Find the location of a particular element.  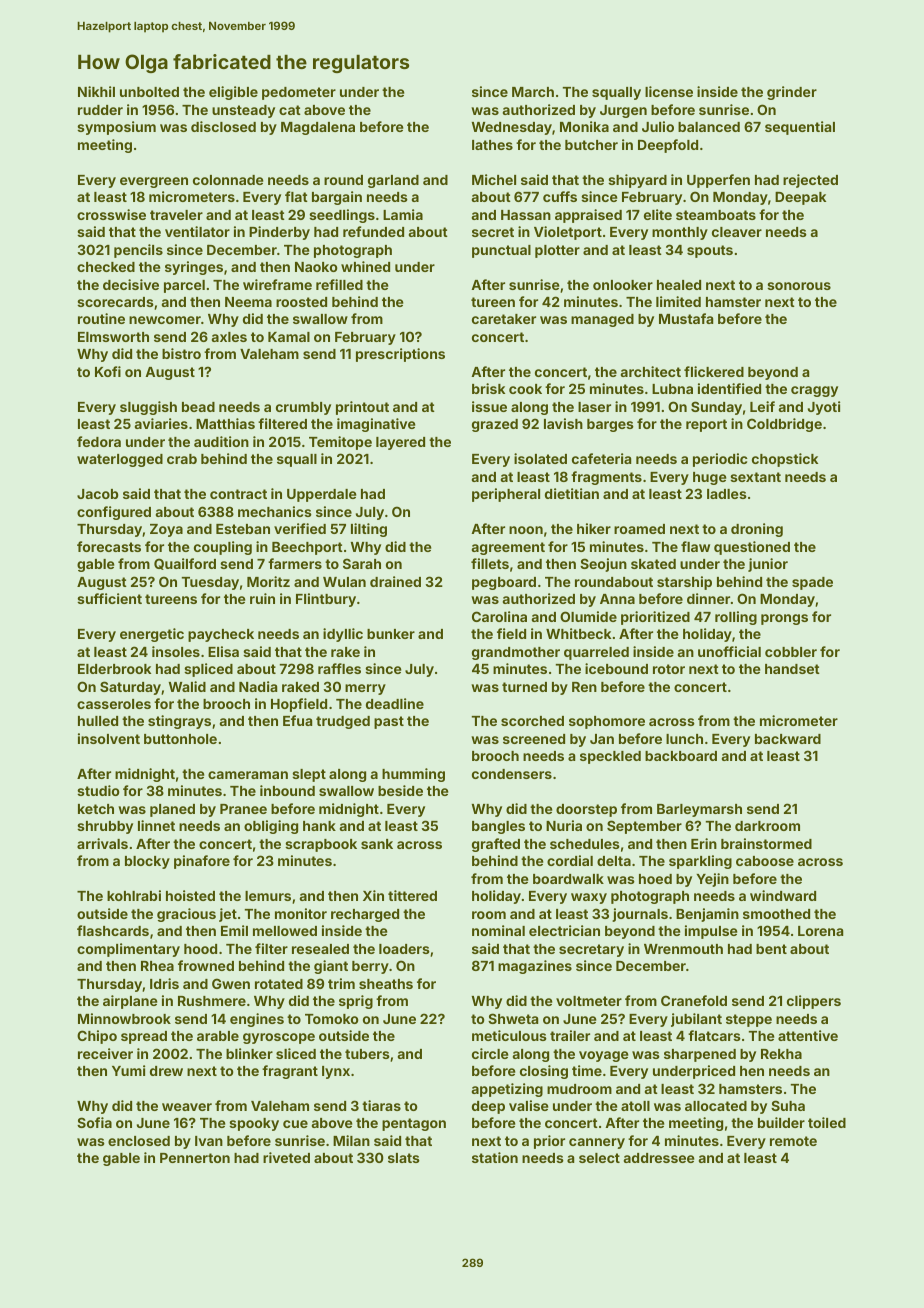

spade is located at coordinates (812, 583).
